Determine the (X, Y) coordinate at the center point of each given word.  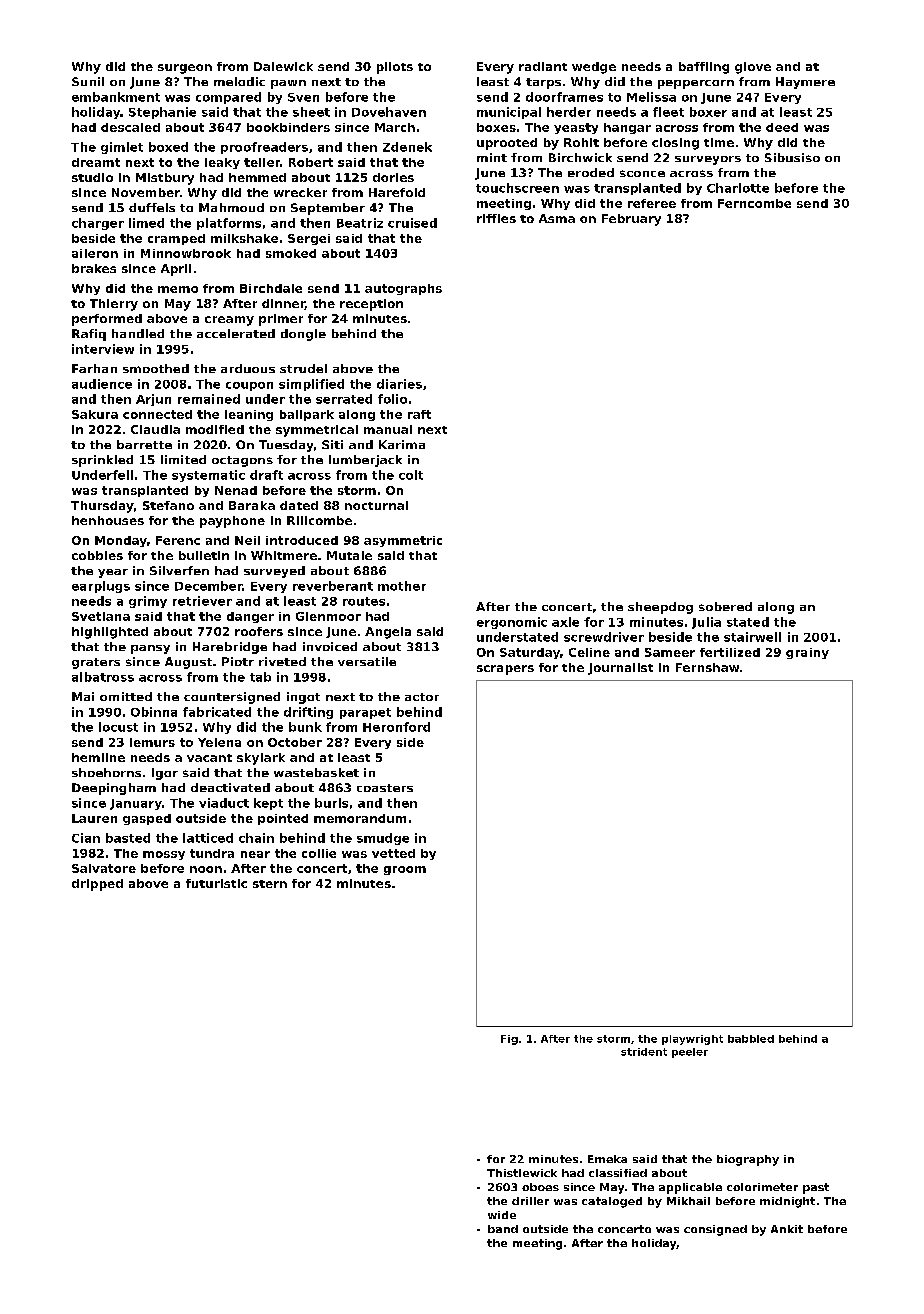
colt (411, 475)
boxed (168, 147)
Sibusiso (792, 157)
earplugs (101, 587)
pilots (395, 68)
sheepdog (660, 608)
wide (502, 1215)
